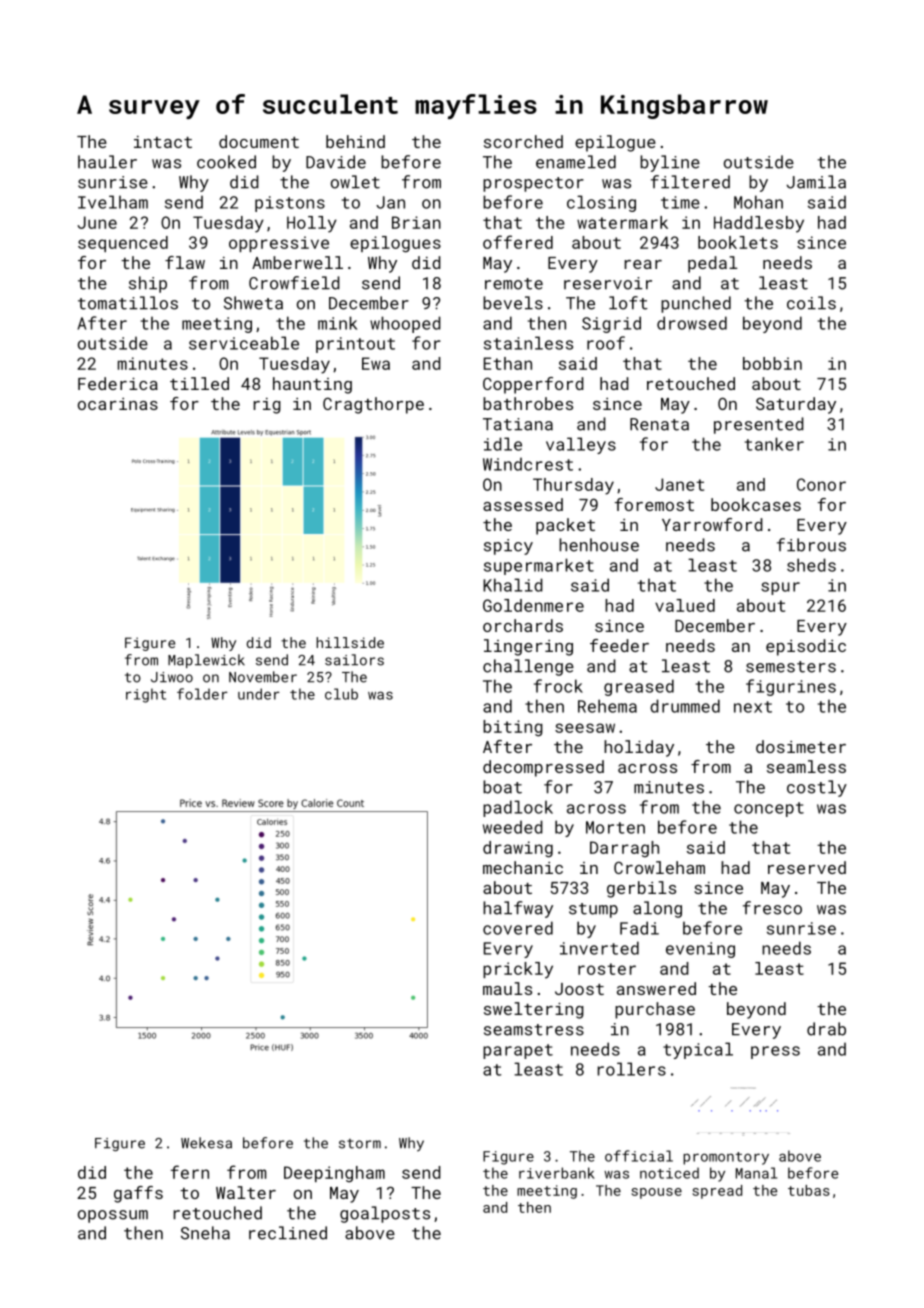 The image size is (924, 1308). I want to click on Federica, so click(118, 383).
